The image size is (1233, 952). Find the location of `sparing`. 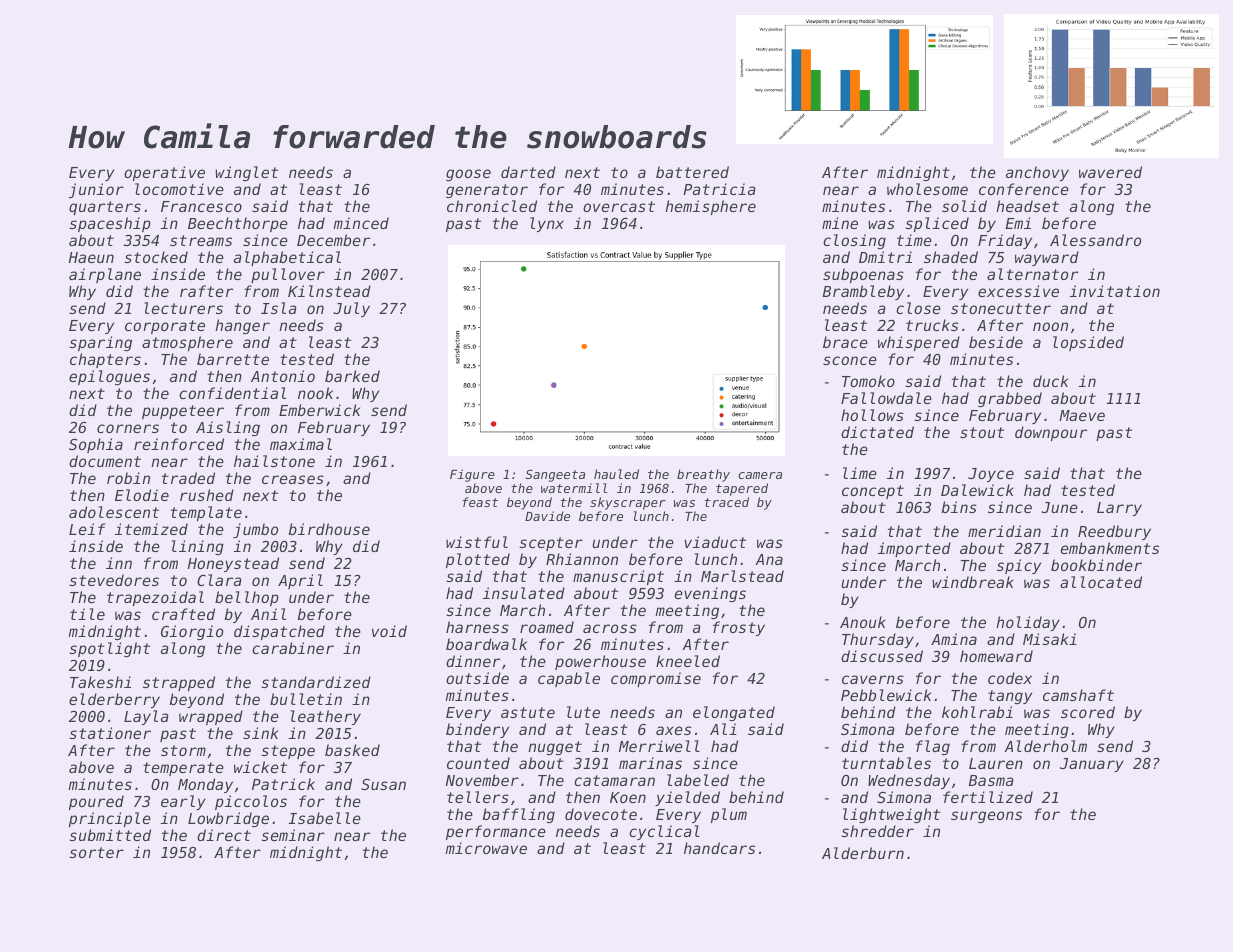

sparing is located at coordinates (100, 343).
